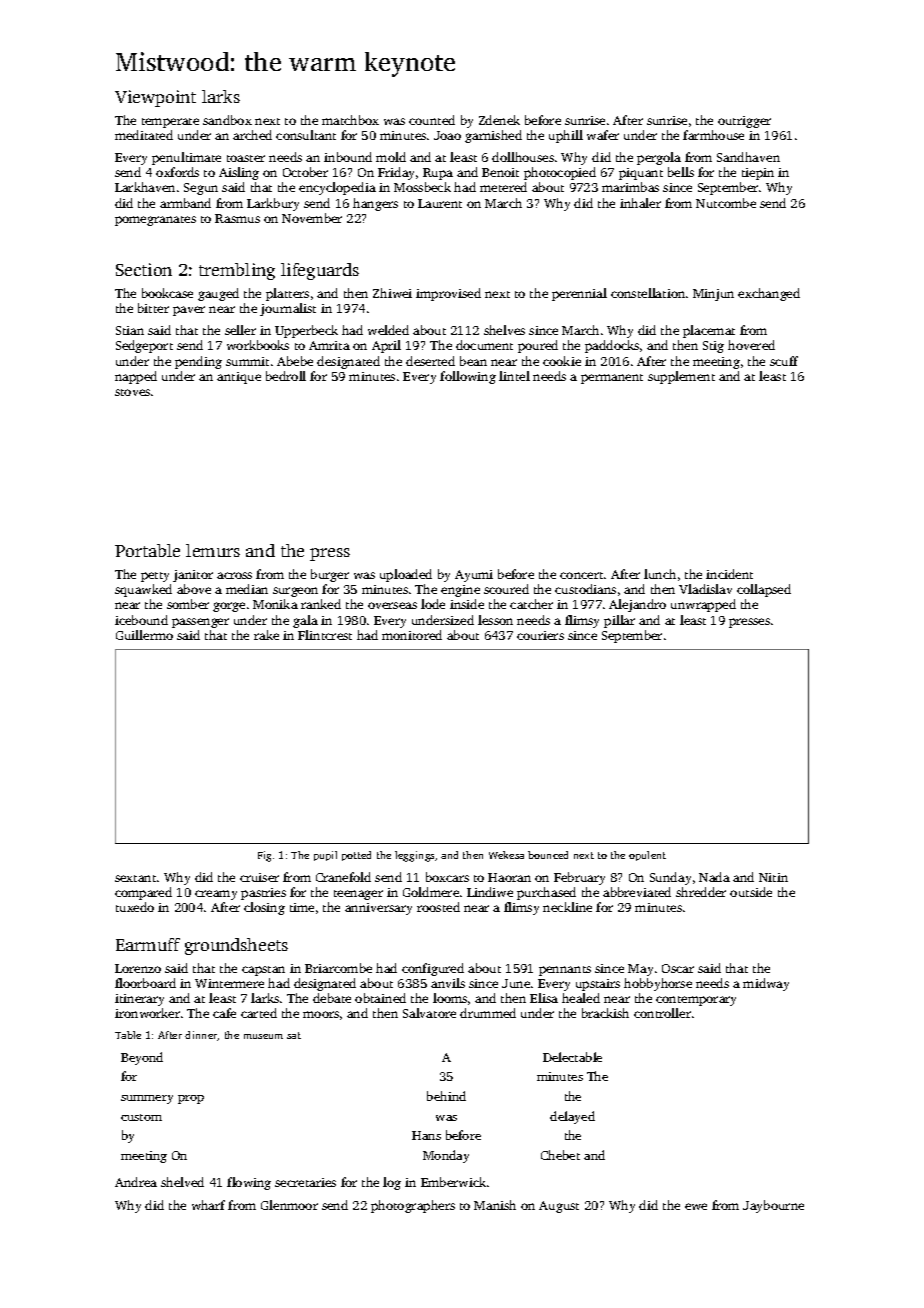  What do you see at coordinates (330, 575) in the screenshot?
I see `burger` at bounding box center [330, 575].
